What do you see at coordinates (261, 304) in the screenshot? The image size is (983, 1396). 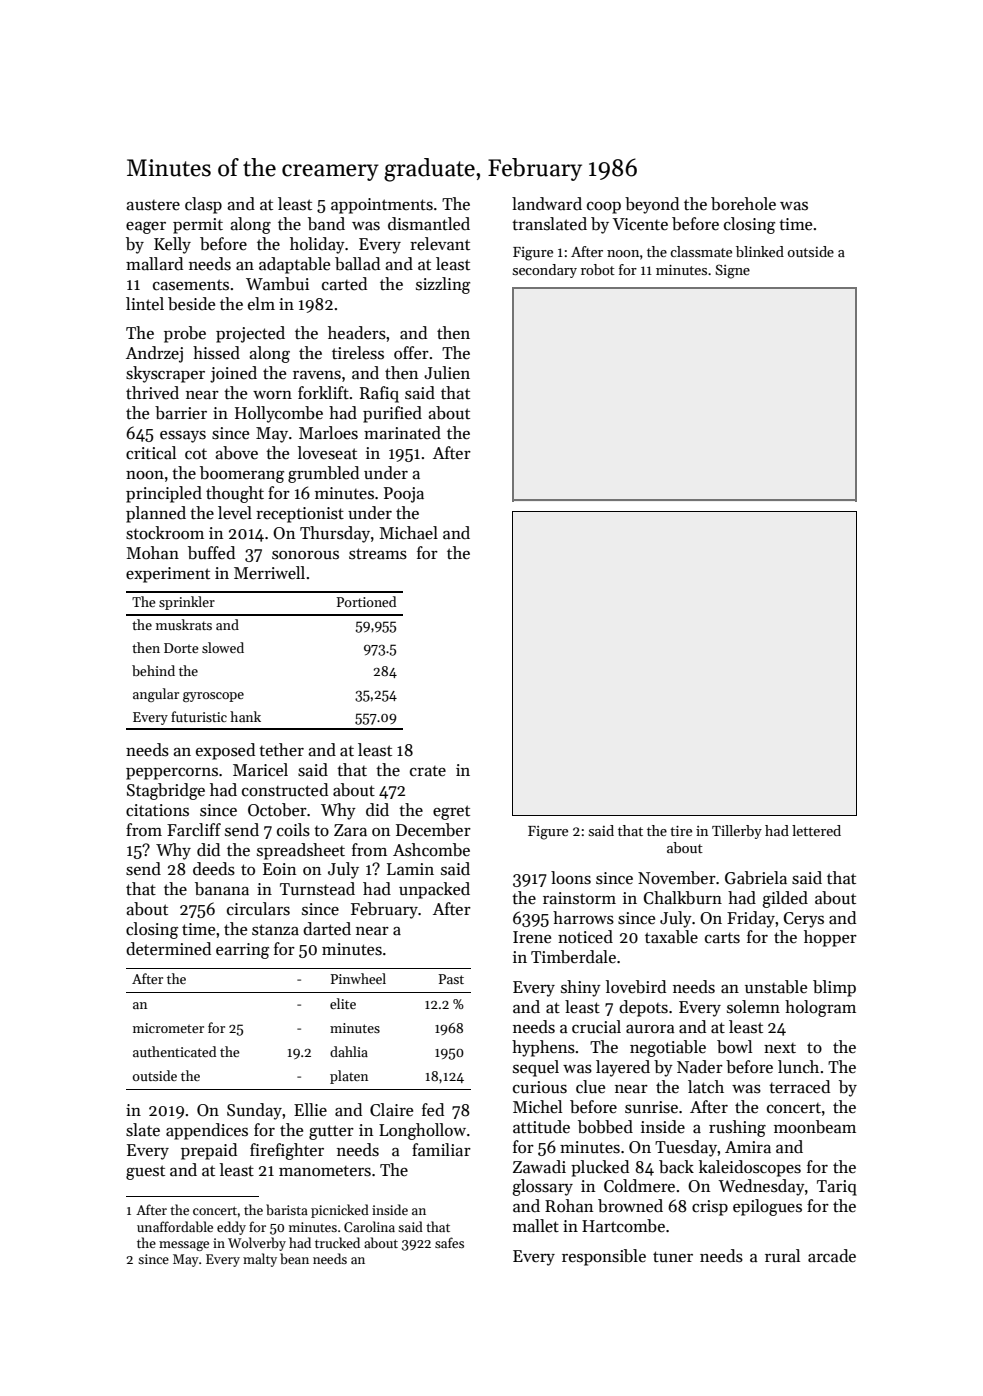 I see `elm` at bounding box center [261, 304].
